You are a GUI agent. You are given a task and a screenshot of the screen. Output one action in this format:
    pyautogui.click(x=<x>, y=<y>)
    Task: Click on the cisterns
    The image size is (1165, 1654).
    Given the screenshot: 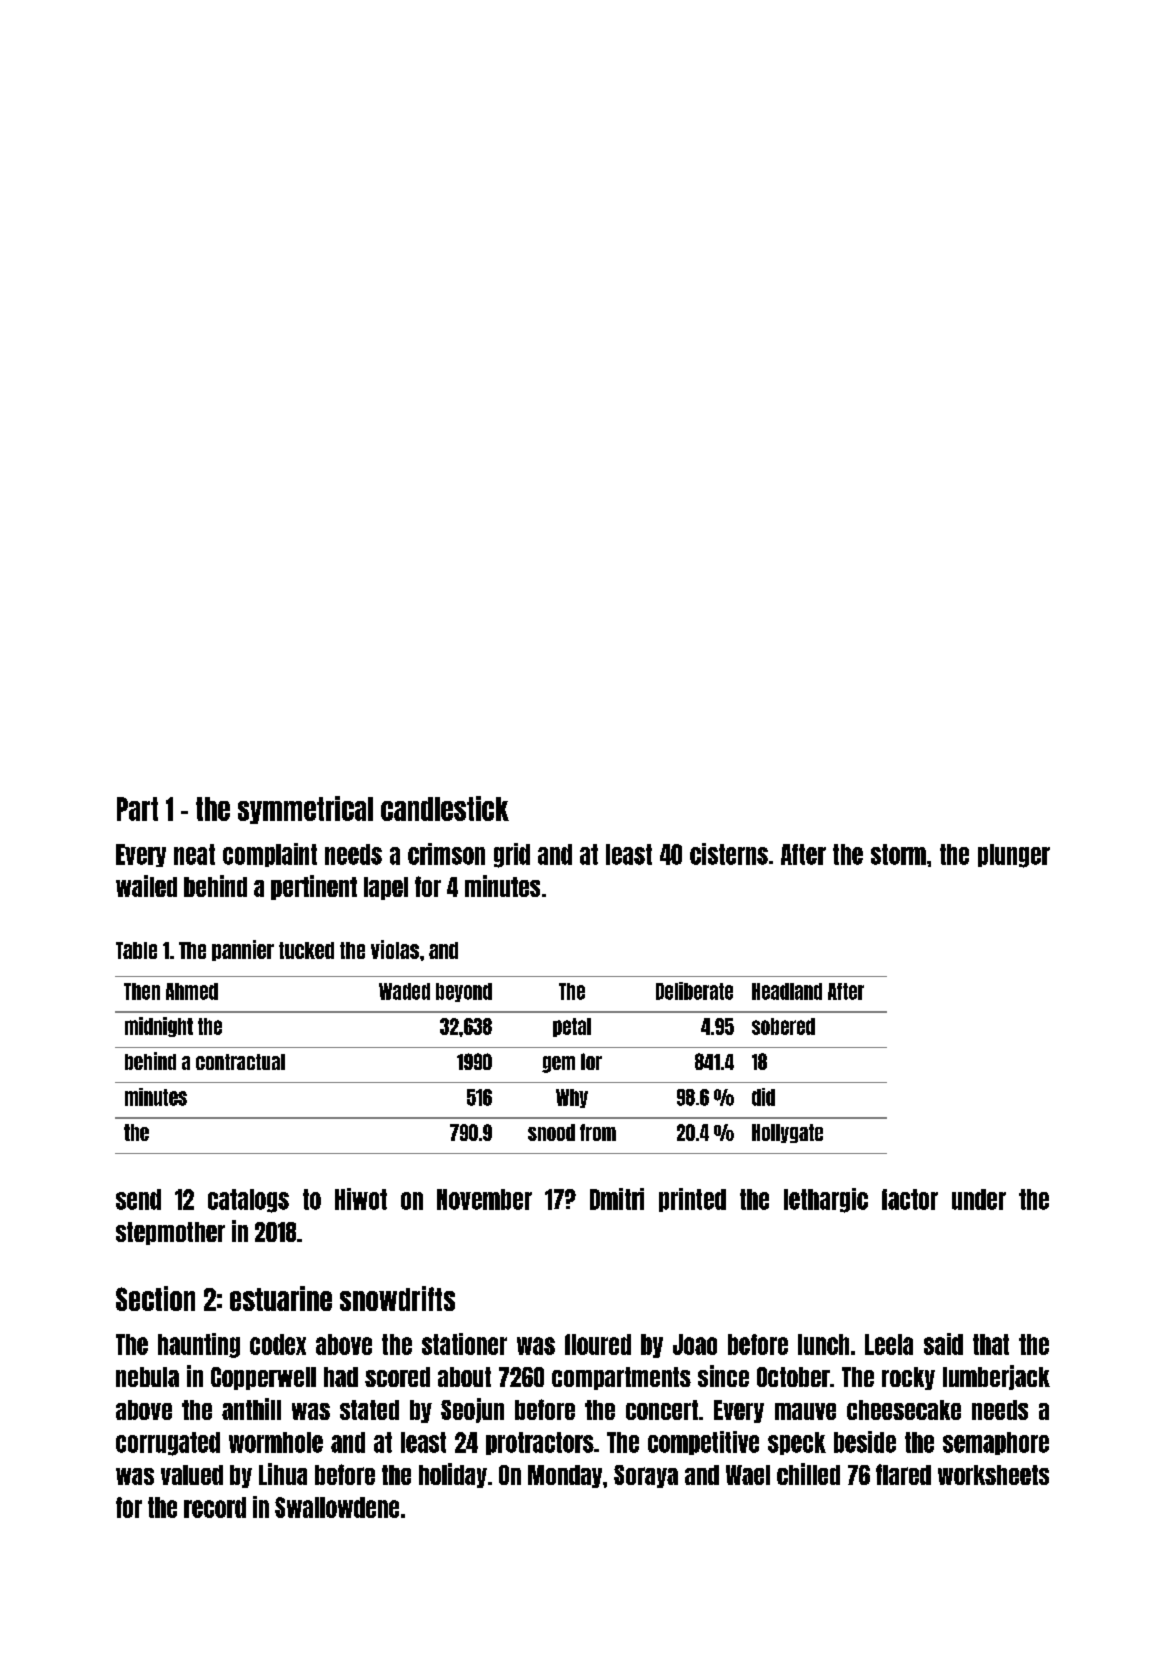 What is the action you would take?
    pyautogui.click(x=729, y=854)
